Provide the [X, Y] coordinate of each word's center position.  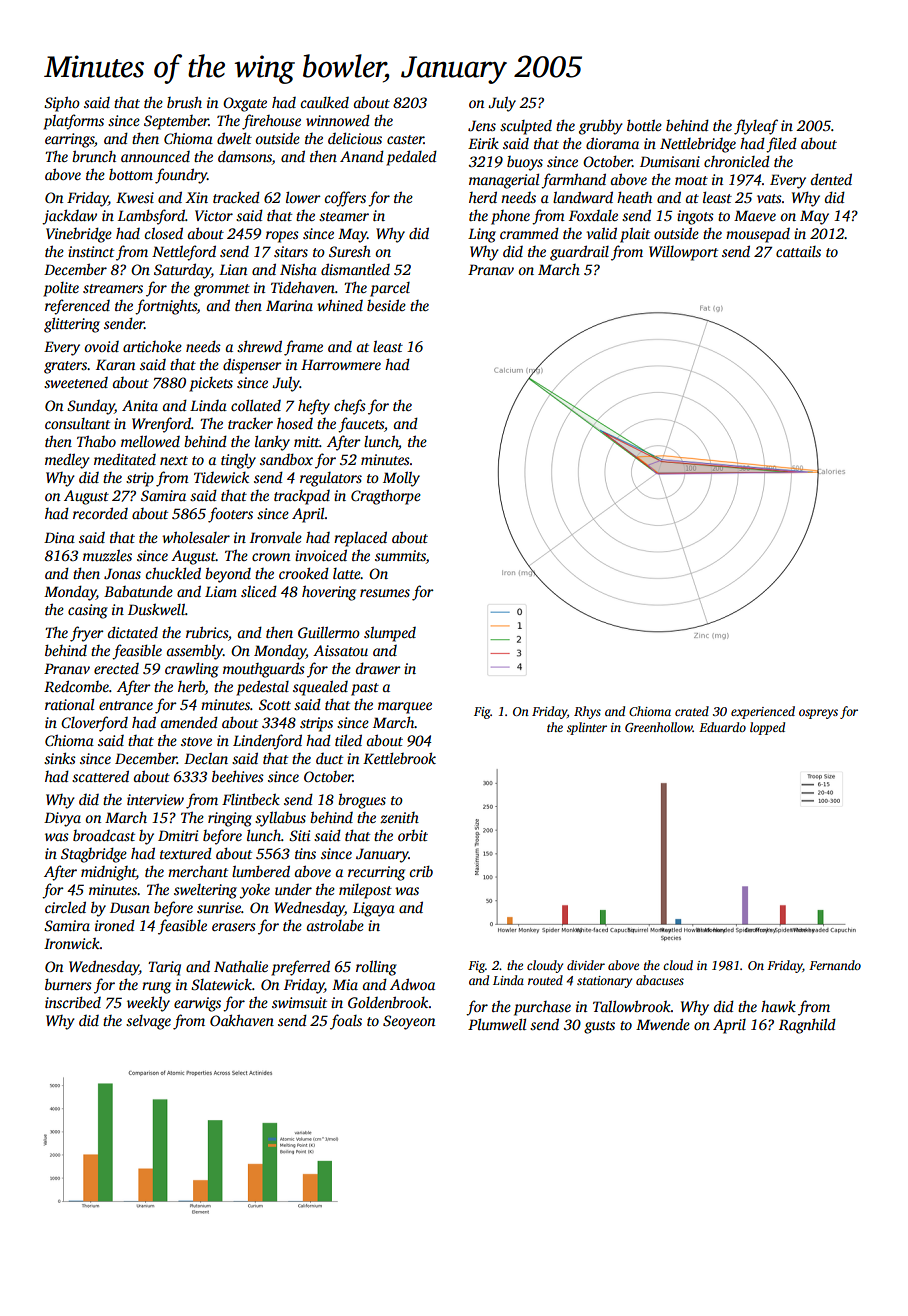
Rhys [587, 712]
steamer [344, 216]
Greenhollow [659, 727]
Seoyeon [409, 1022]
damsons [245, 156]
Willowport [683, 253]
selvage [148, 1022]
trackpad [302, 497]
